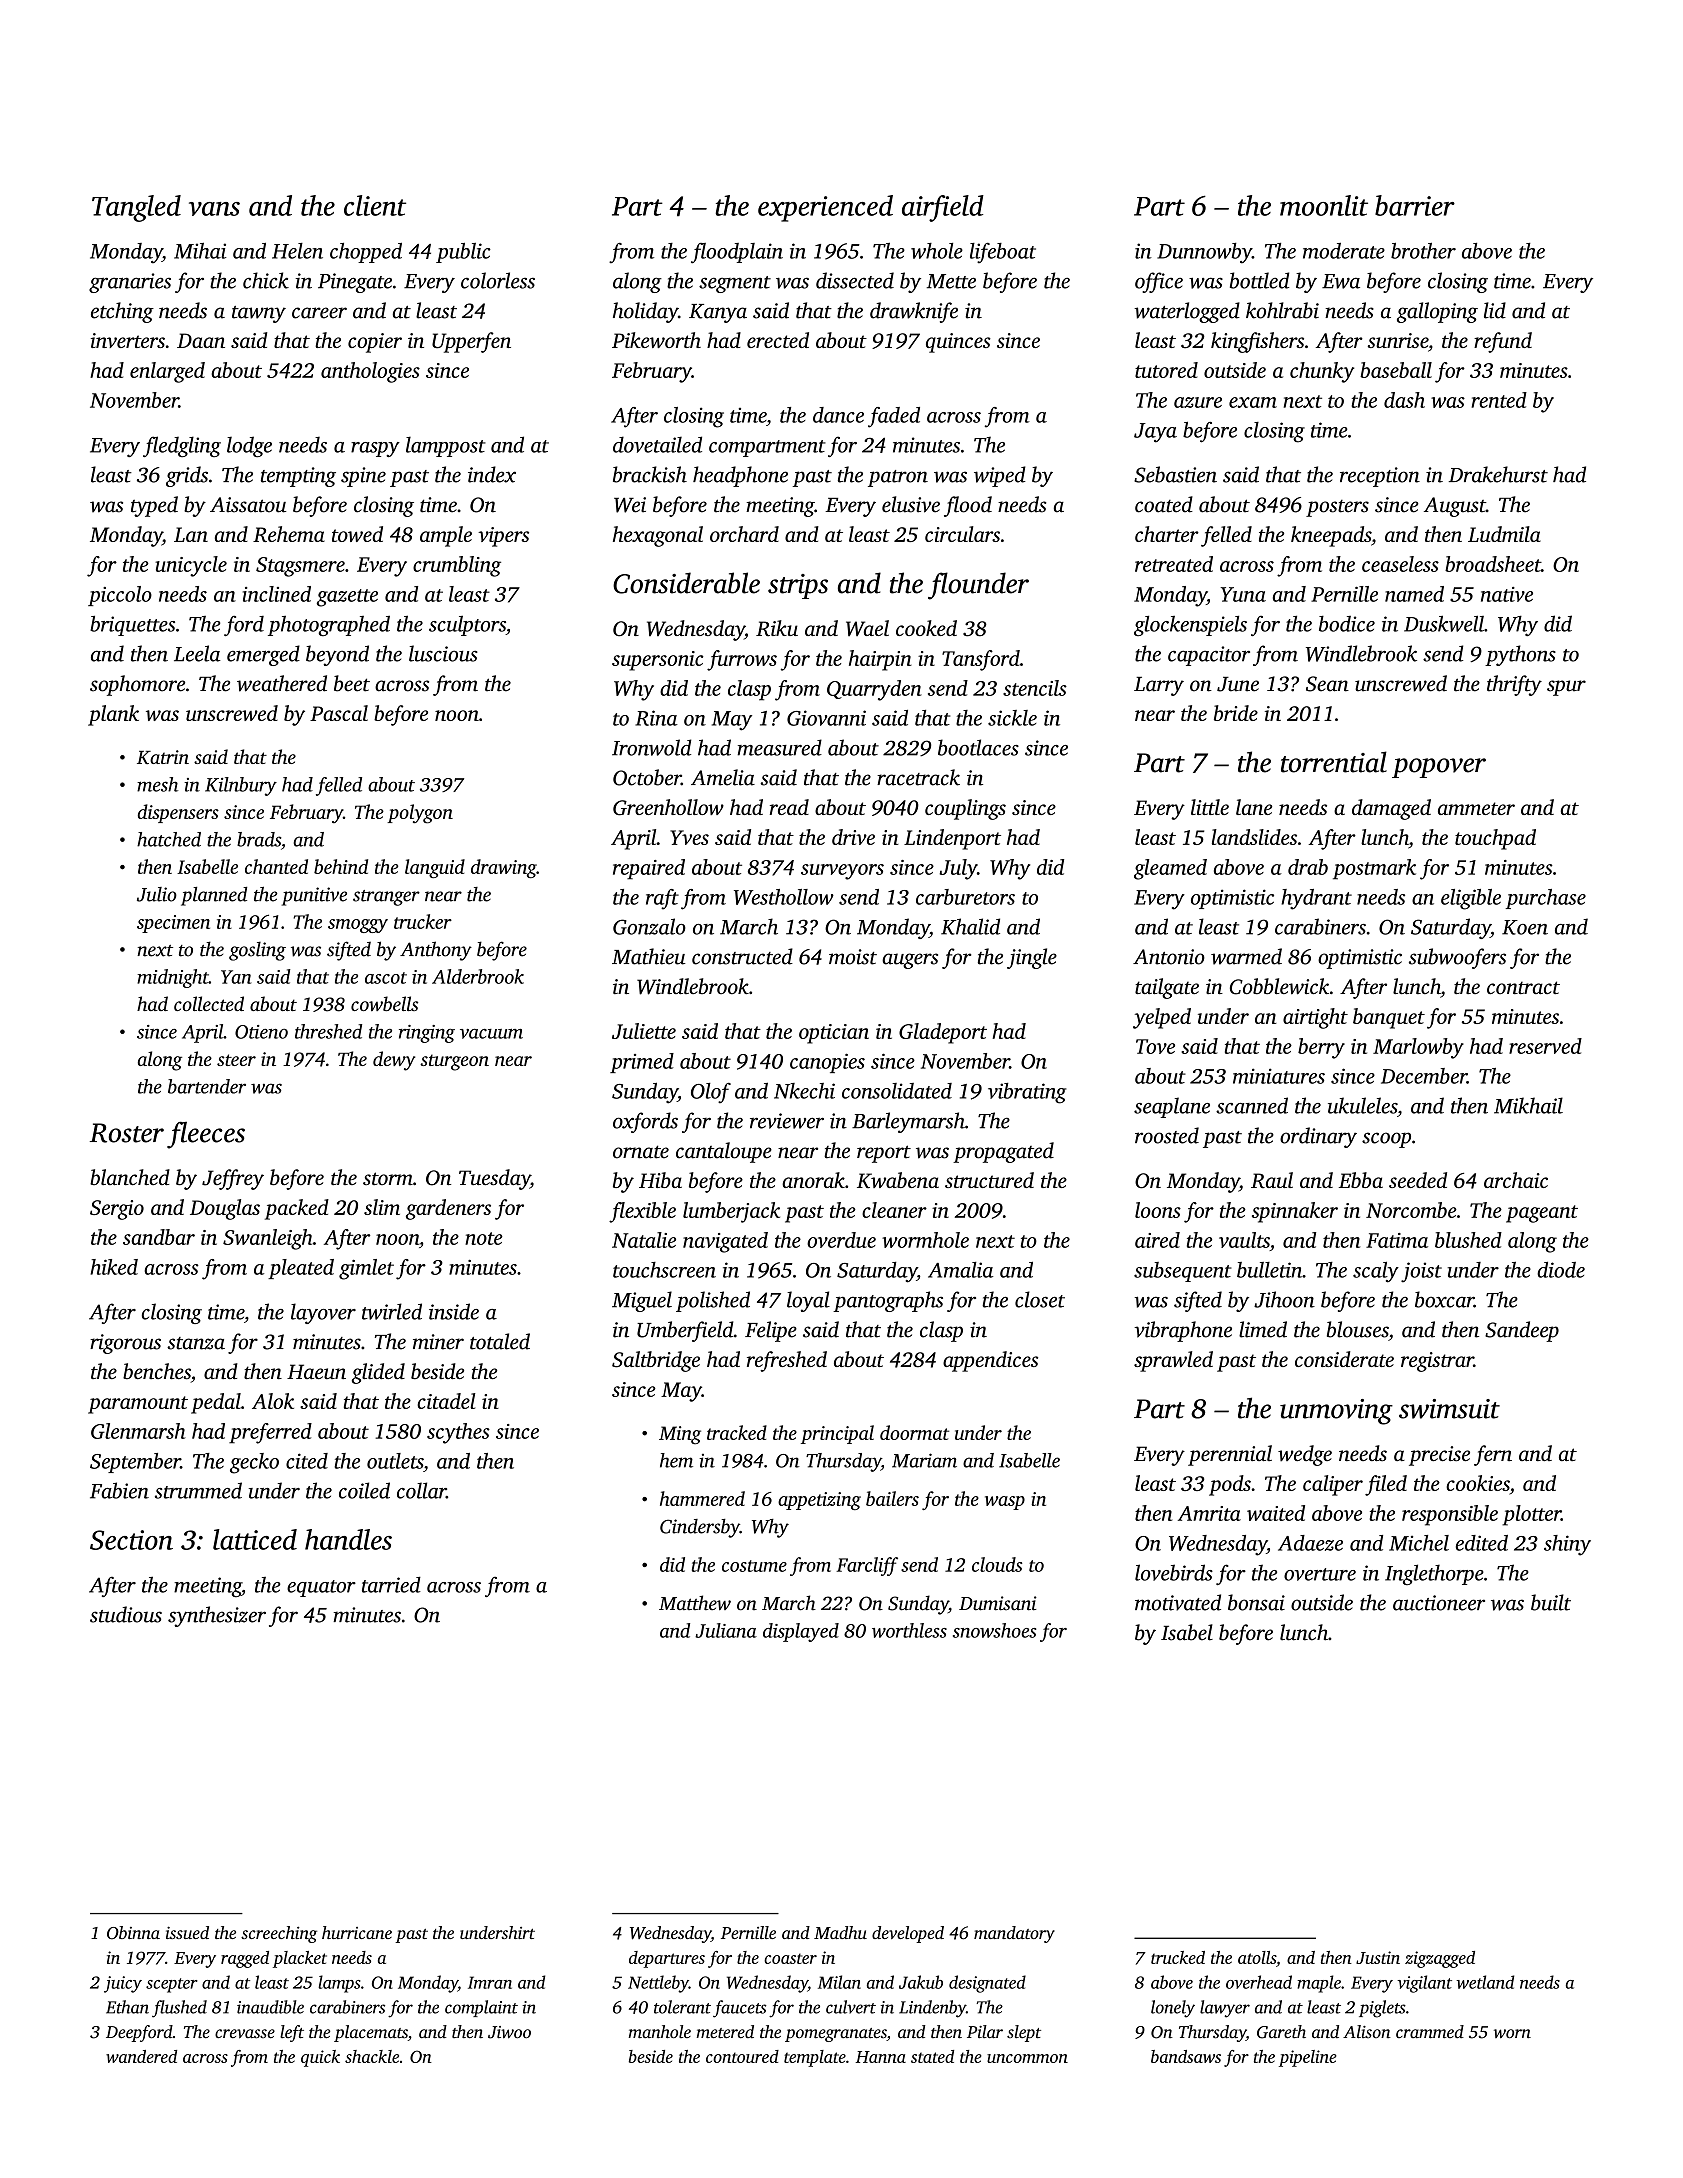 This screenshot has height=2178, width=1683. Describe the element at coordinates (157, 784) in the screenshot. I see `mesh` at that location.
